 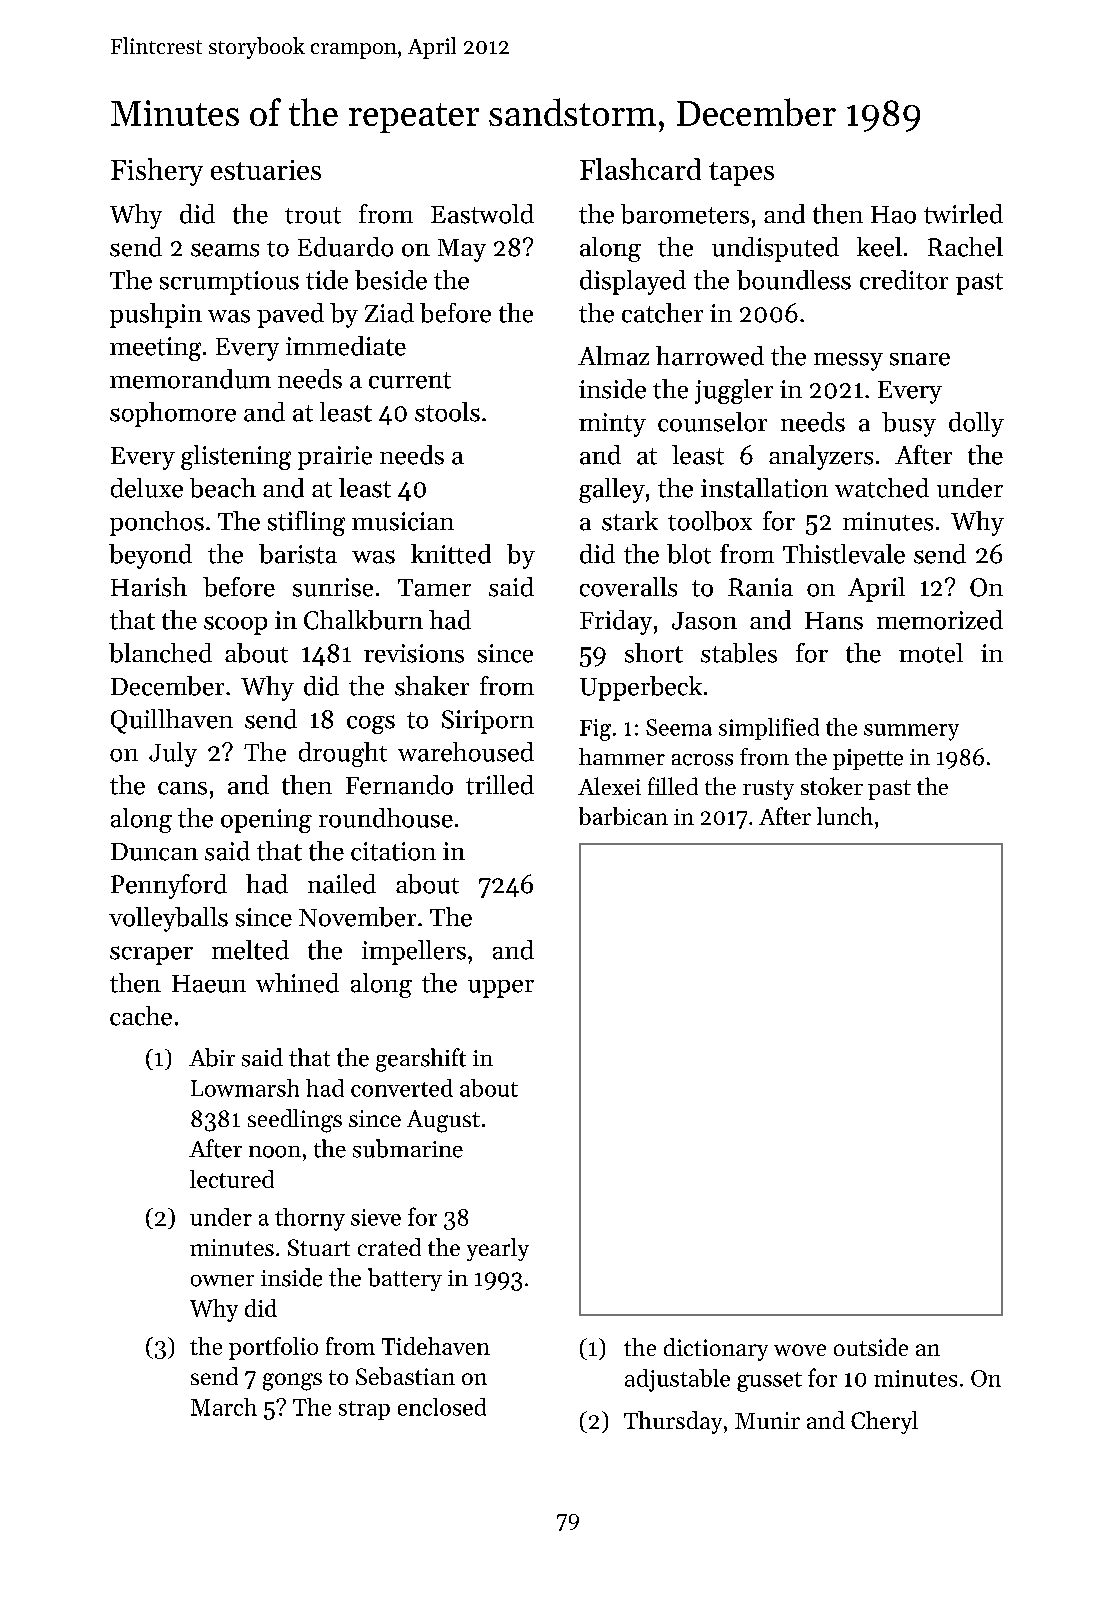 What do you see at coordinates (845, 816) in the screenshot?
I see `lunch` at bounding box center [845, 816].
